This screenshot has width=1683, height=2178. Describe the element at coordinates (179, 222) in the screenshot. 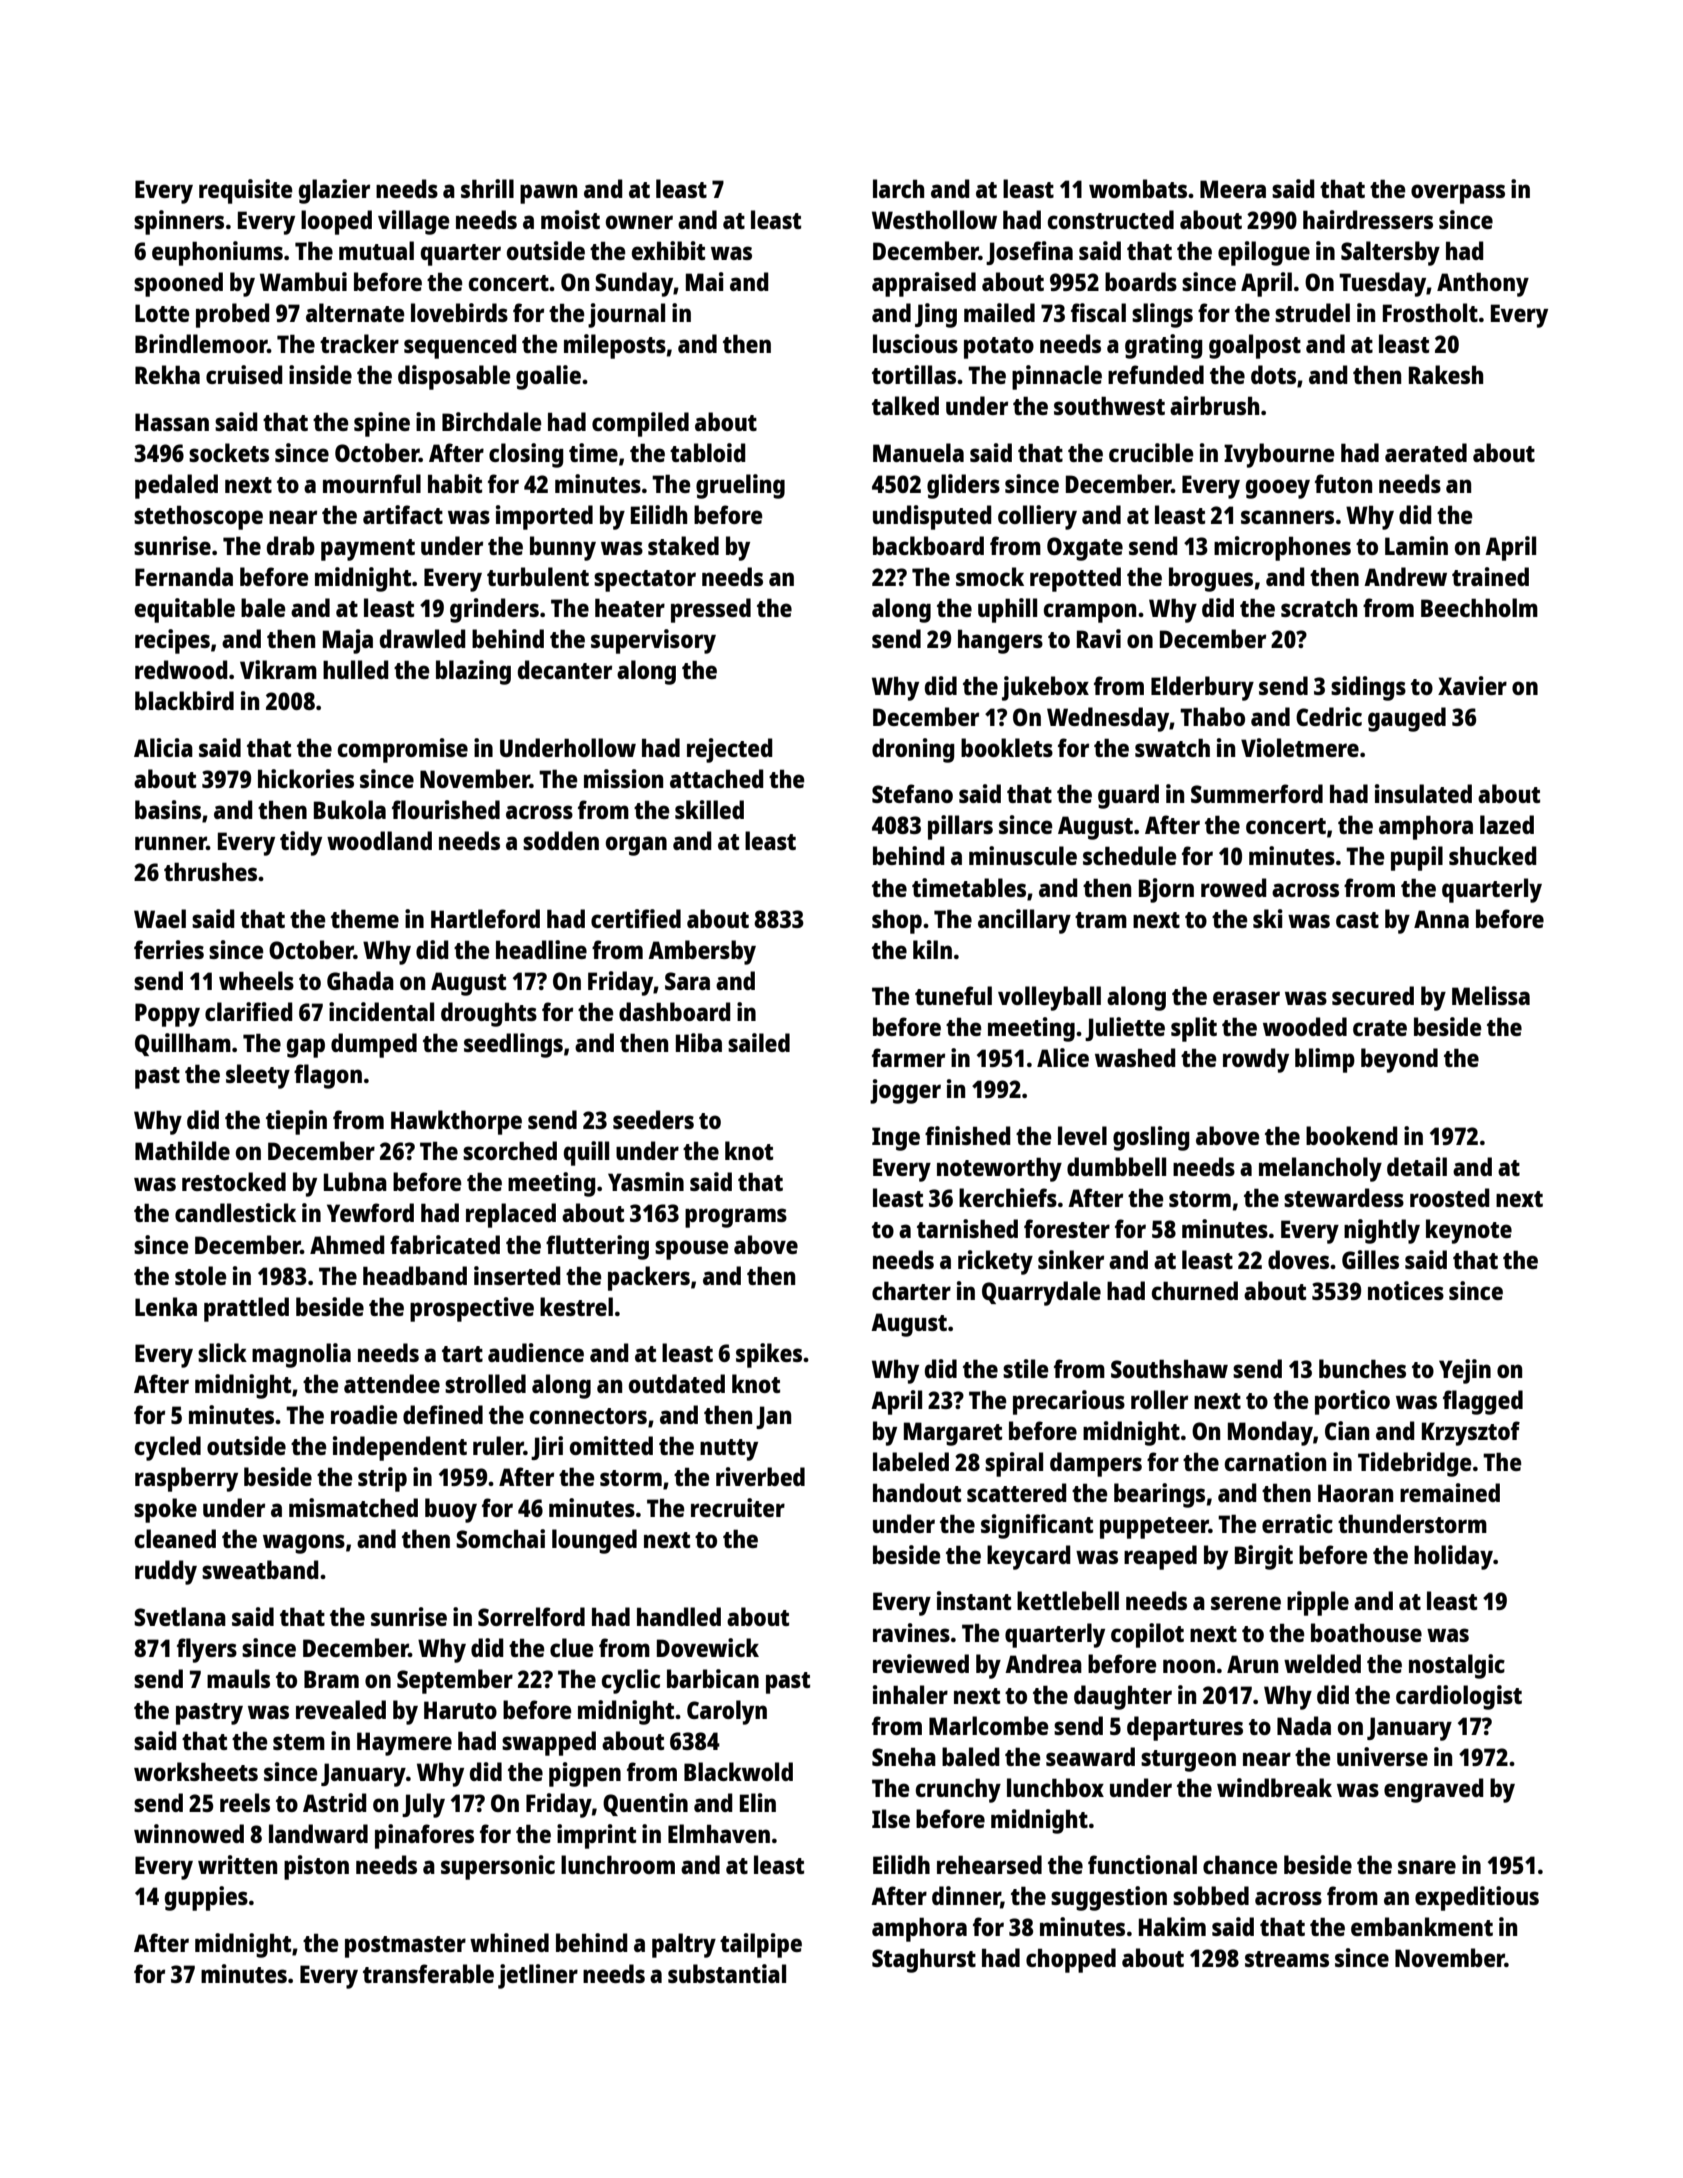

I see `spinners` at that location.
